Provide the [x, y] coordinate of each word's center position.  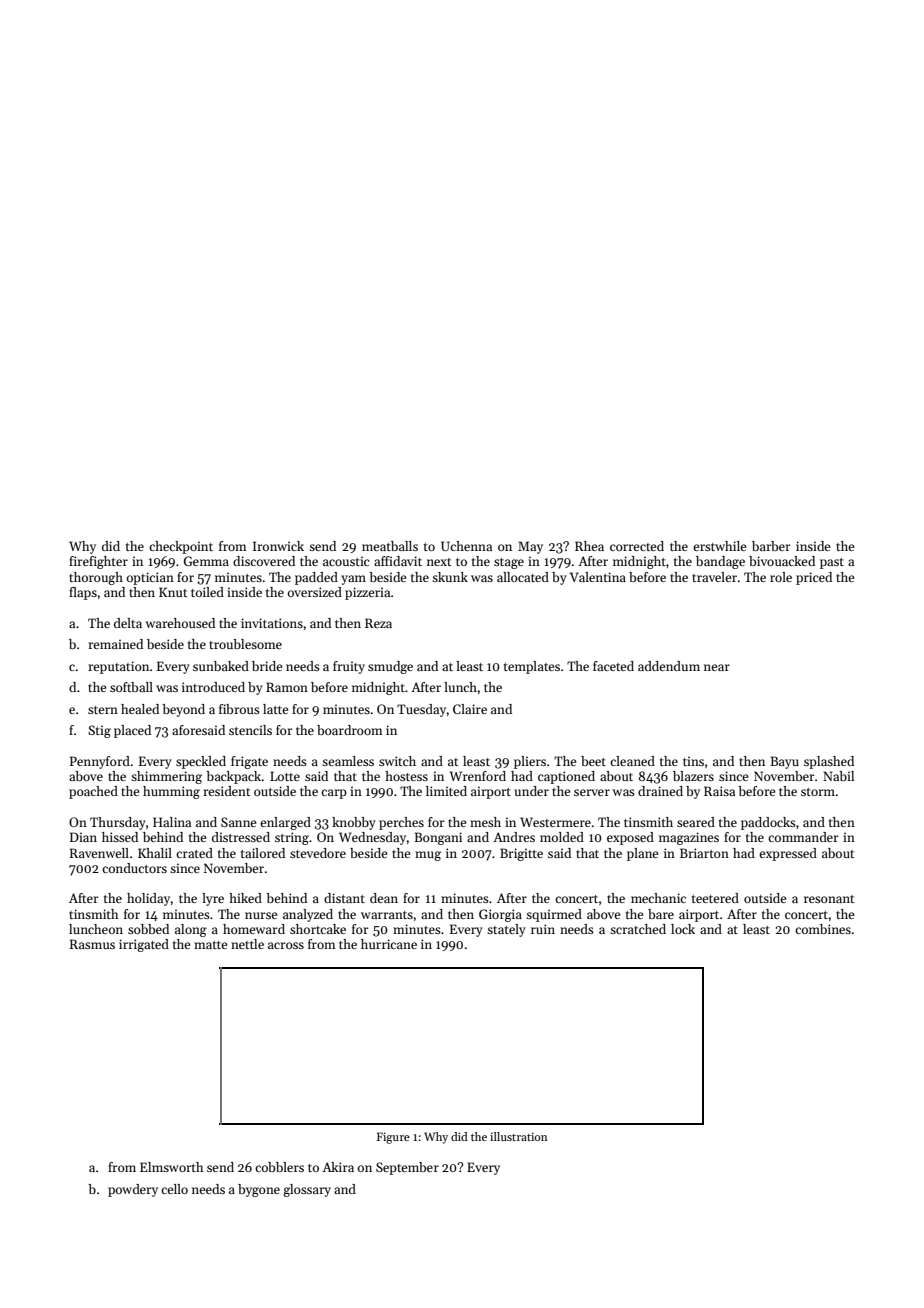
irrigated [144, 945]
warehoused [180, 623]
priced [814, 578]
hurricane [389, 944]
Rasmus [92, 944]
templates [532, 667]
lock [683, 929]
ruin [543, 929]
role [781, 577]
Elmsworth [171, 1167]
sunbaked [221, 666]
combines [823, 929]
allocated [523, 577]
